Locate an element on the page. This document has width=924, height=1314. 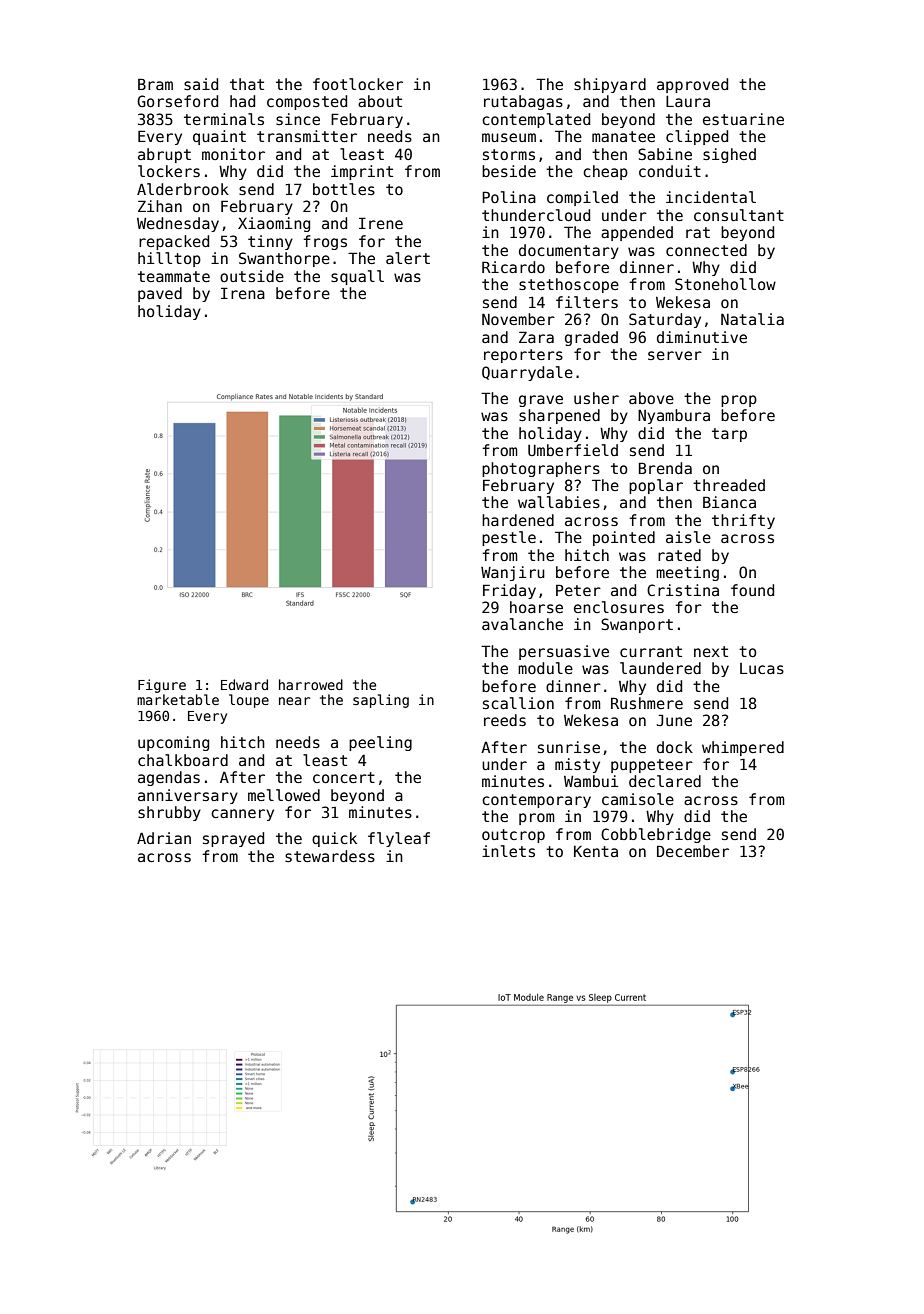
Bram is located at coordinates (155, 84).
